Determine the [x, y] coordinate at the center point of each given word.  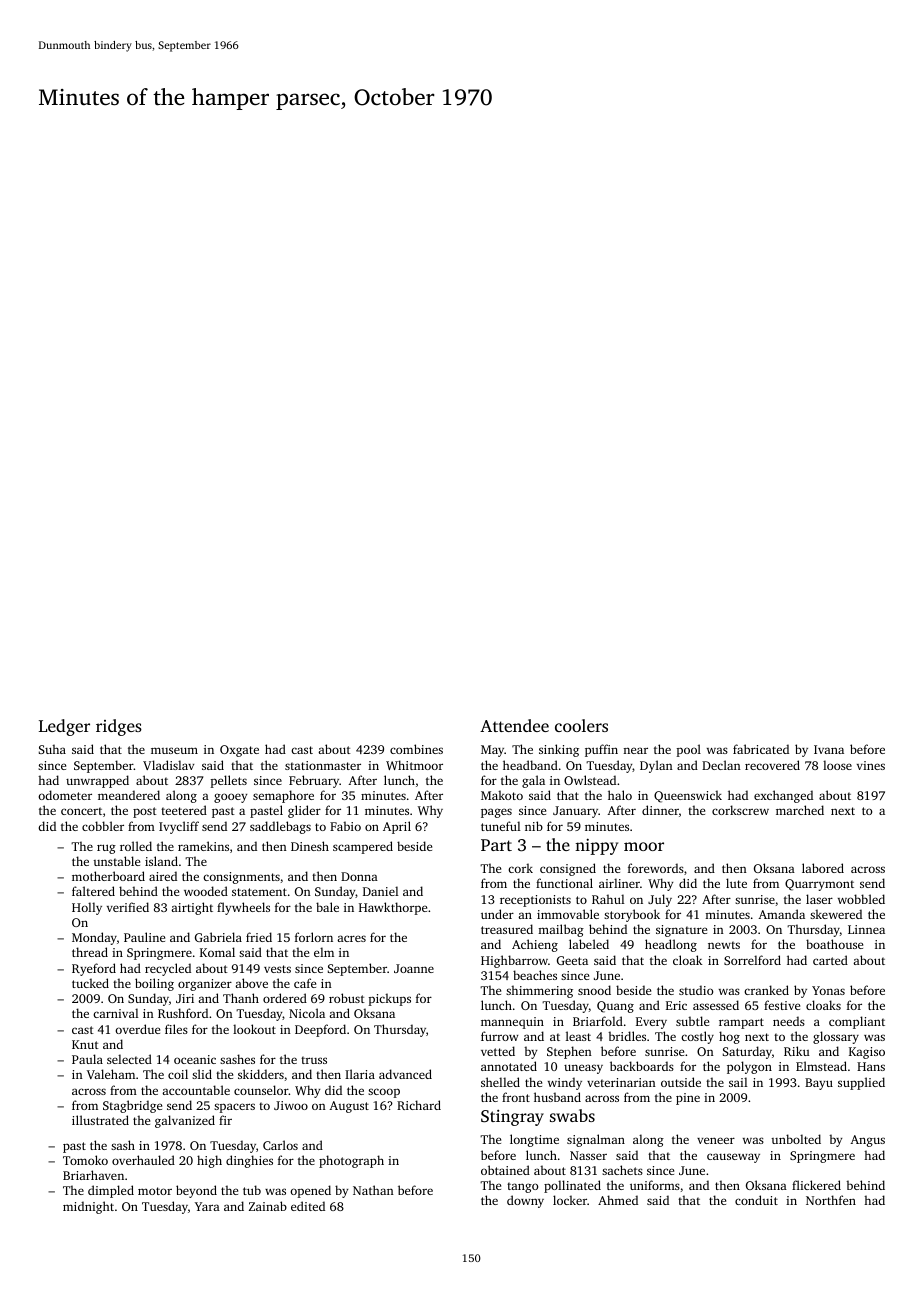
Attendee [514, 725]
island [161, 861]
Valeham [111, 1074]
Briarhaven [93, 1175]
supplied [861, 1083]
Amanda [781, 914]
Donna [359, 876]
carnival [115, 1013]
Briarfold [598, 1021]
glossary [836, 1037]
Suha [52, 749]
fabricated [761, 749]
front [516, 1097]
